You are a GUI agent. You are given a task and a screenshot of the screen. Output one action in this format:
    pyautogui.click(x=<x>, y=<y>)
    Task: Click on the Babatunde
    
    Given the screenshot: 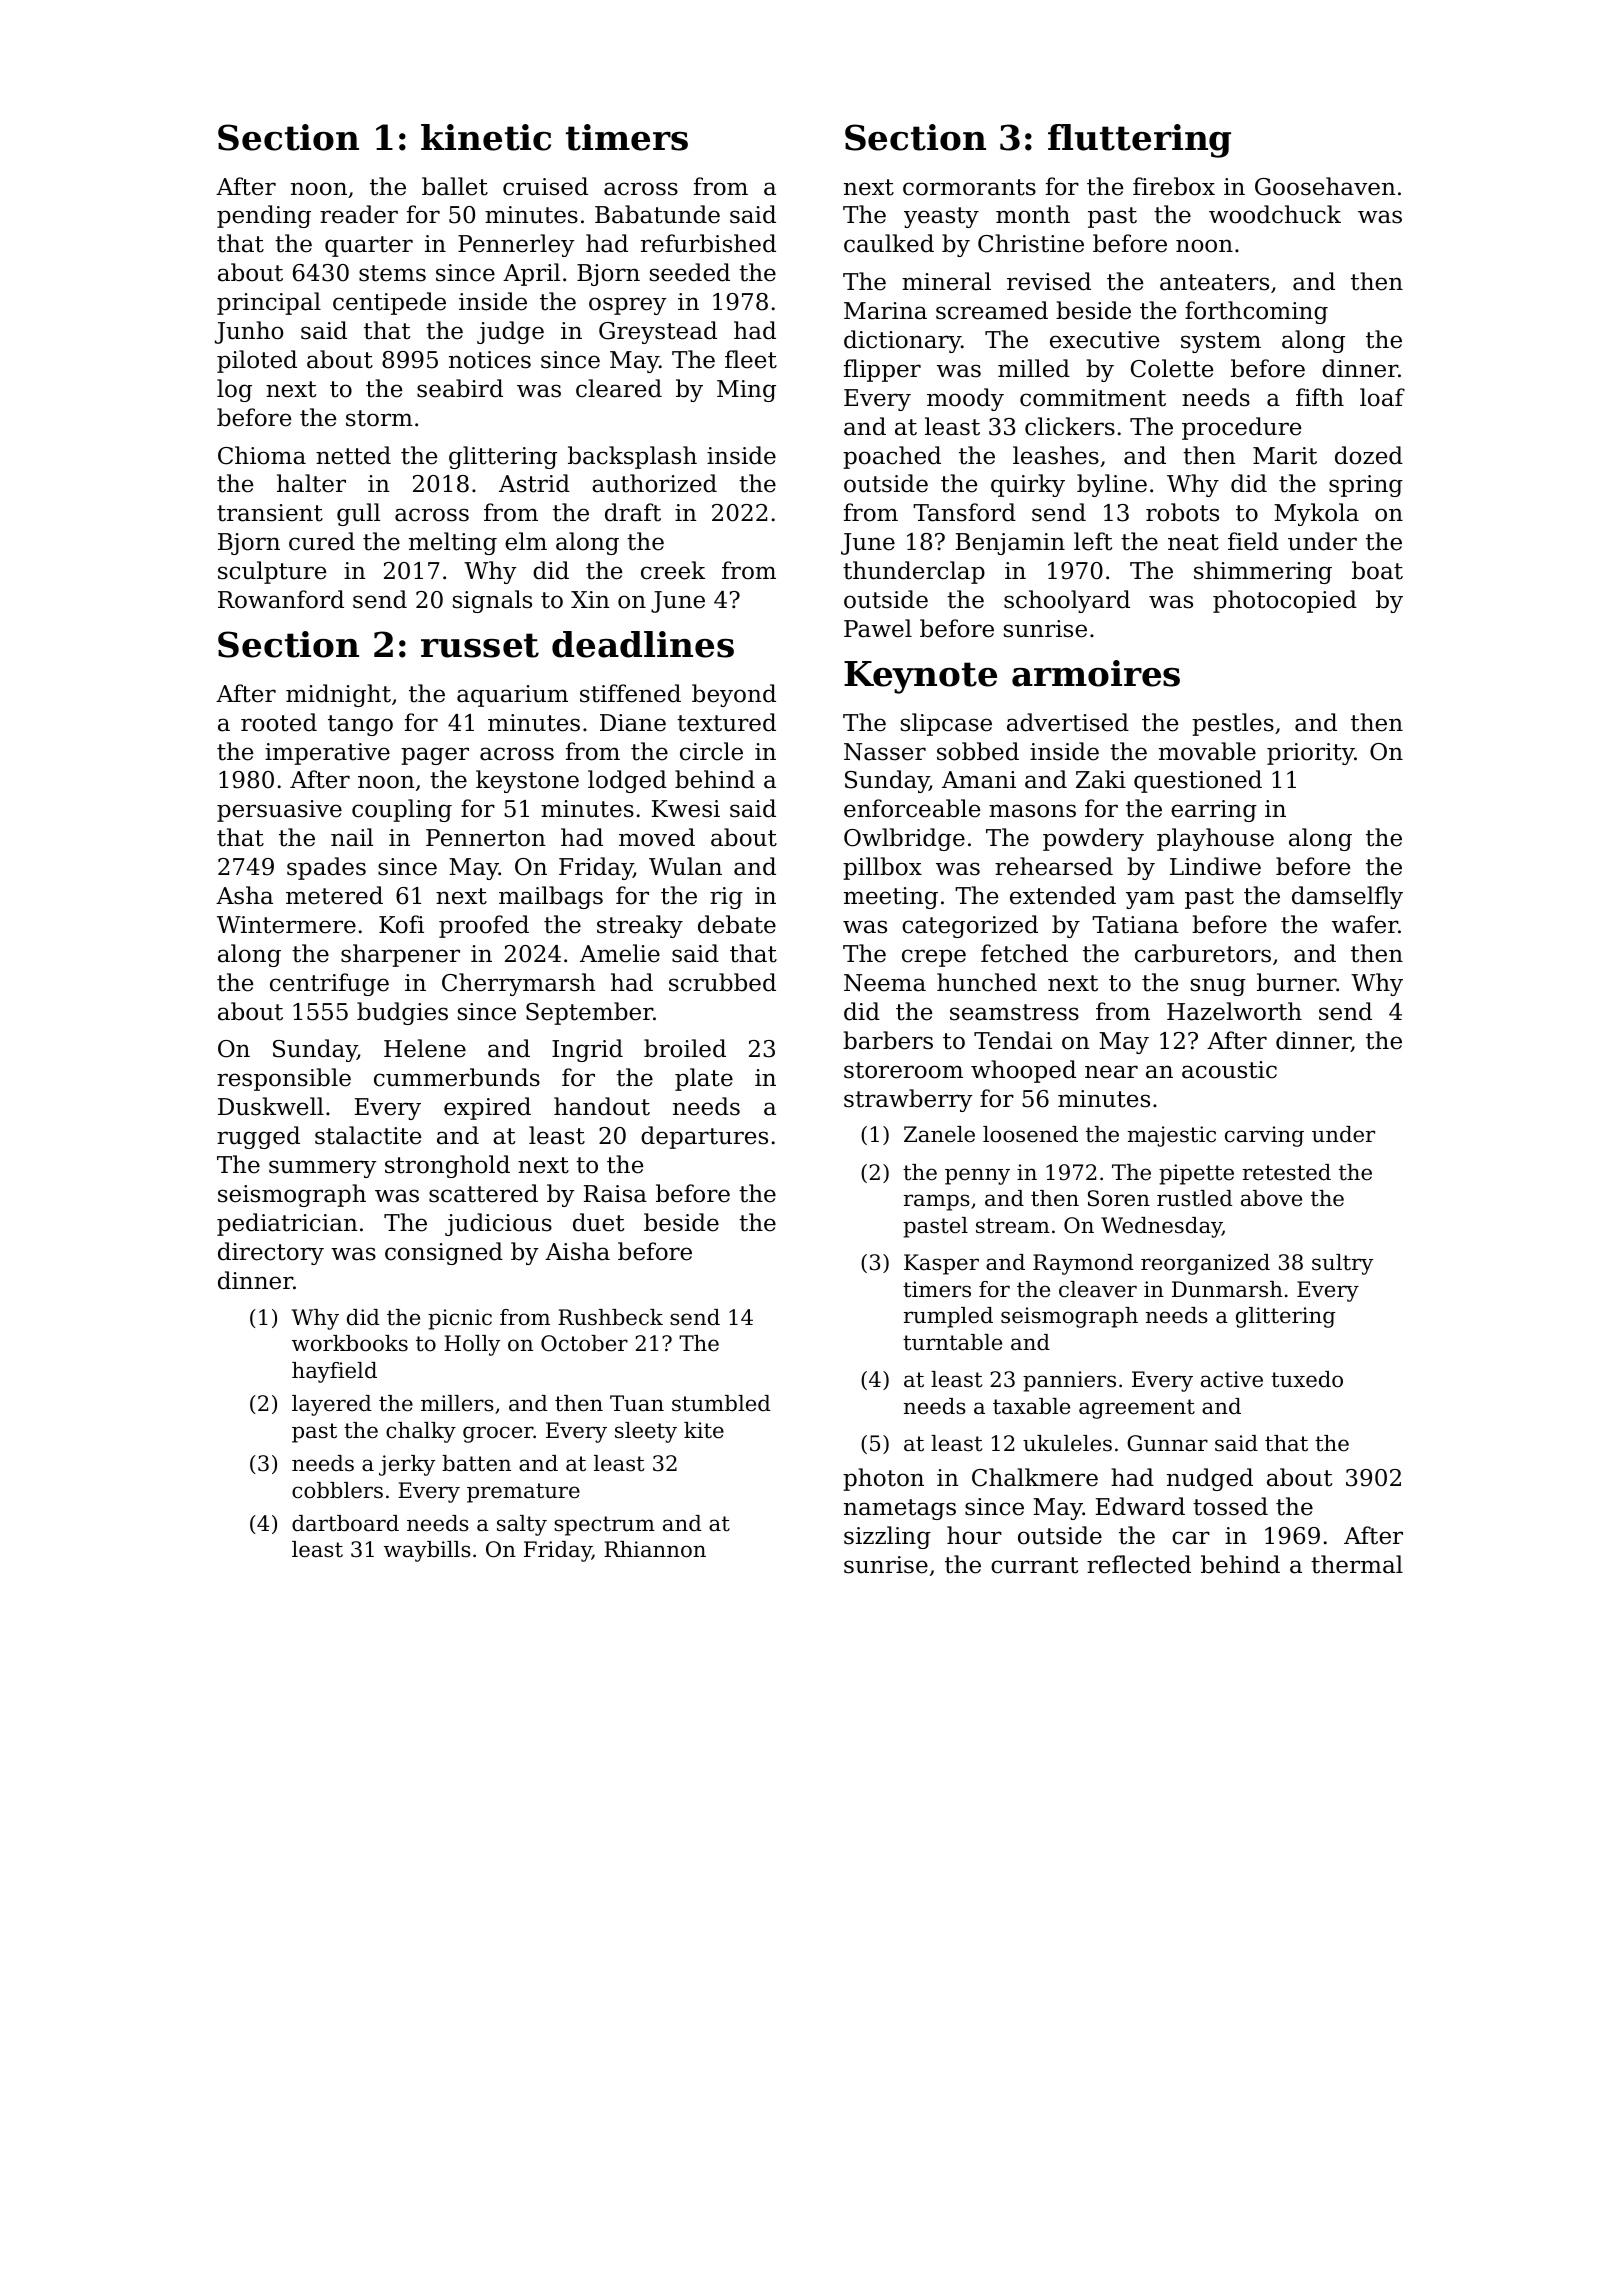 What is the action you would take?
    pyautogui.click(x=657, y=214)
